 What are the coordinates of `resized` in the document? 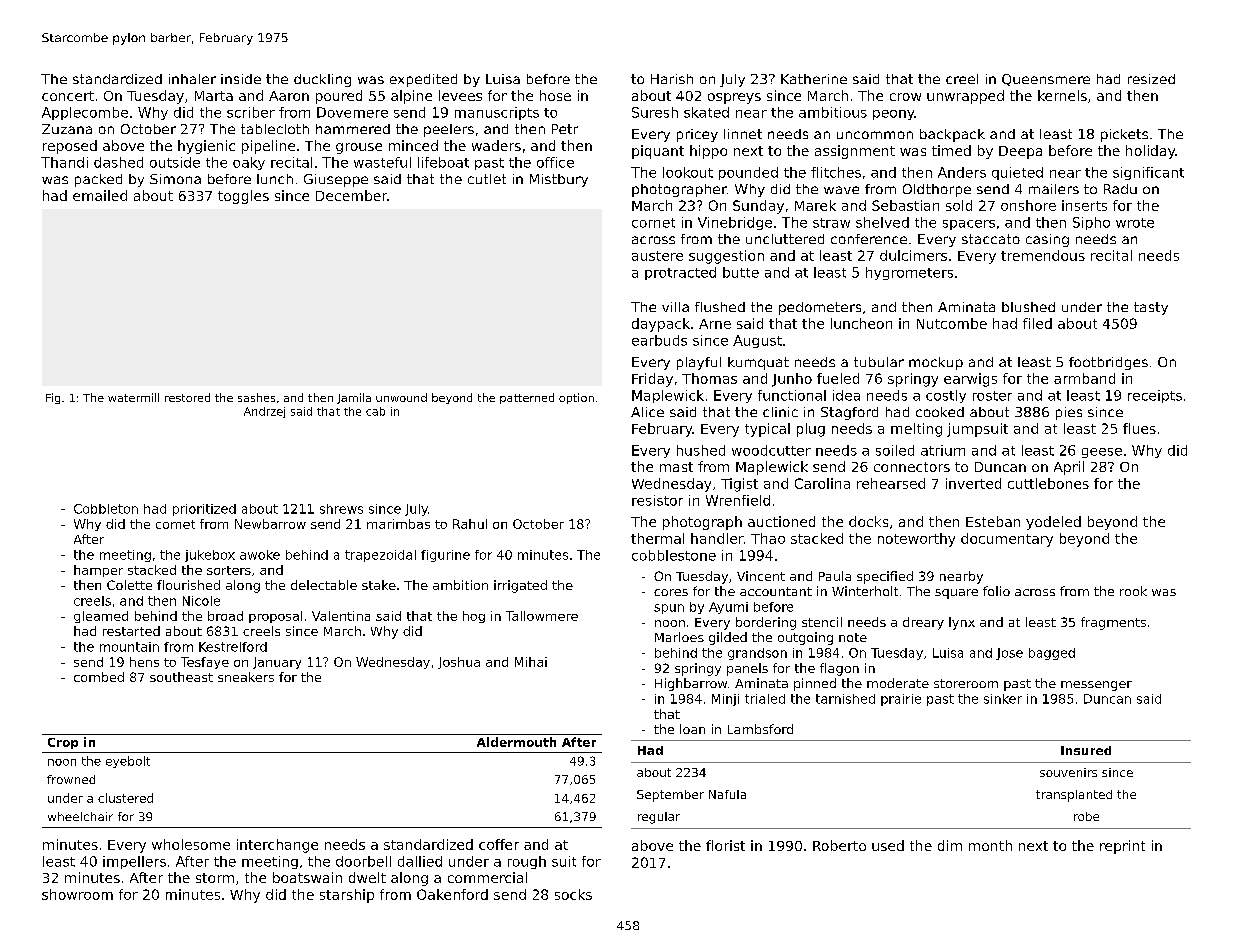 It's located at (1151, 79).
